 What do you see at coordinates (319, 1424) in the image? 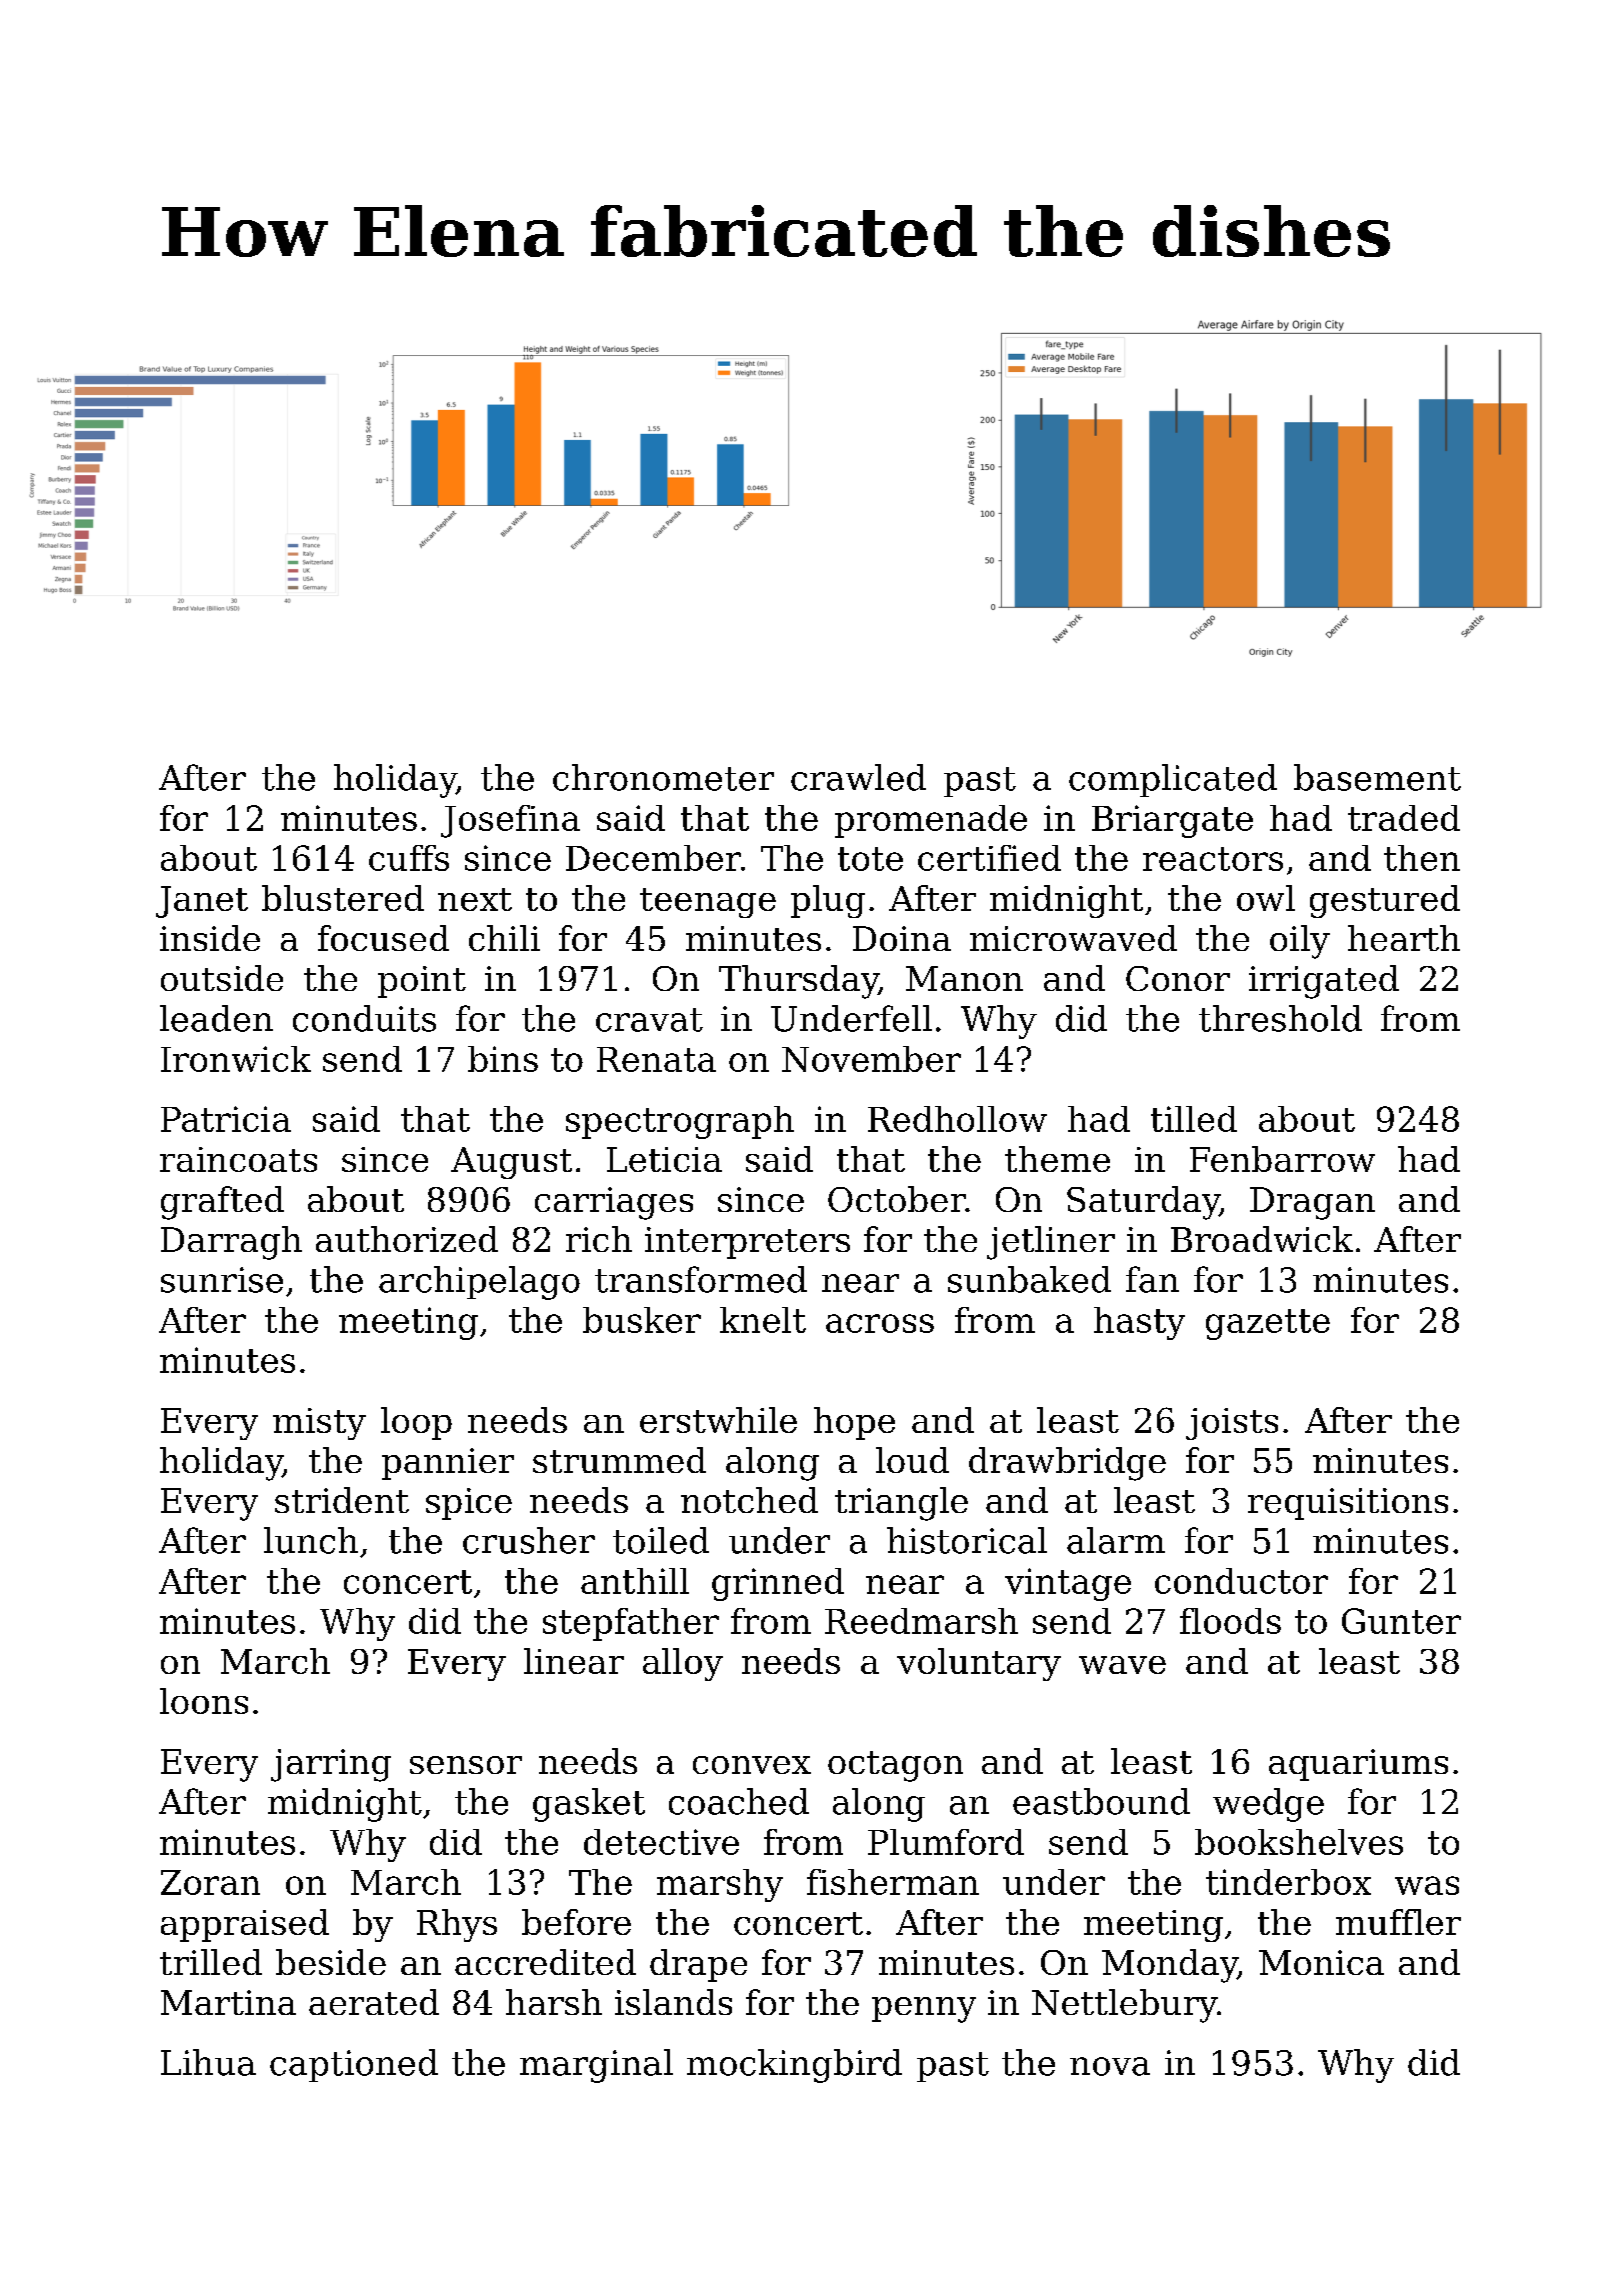
I see `misty` at bounding box center [319, 1424].
